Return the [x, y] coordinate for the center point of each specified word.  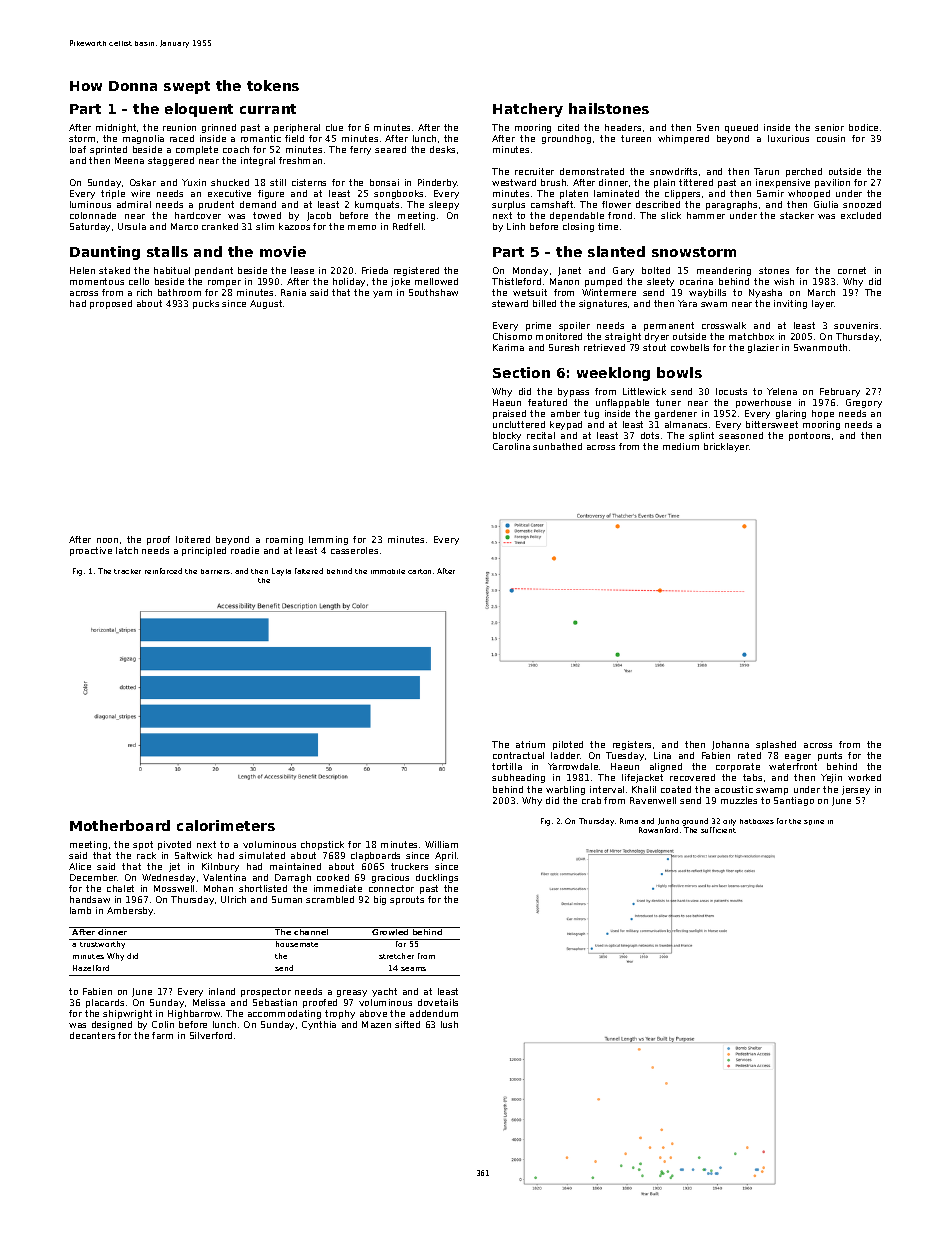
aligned [666, 767]
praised [509, 414]
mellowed [436, 281]
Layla [281, 572]
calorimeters [226, 825]
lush [449, 1024]
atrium [530, 744]
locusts [731, 391]
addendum [434, 1013]
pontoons [809, 436]
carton [419, 571]
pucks [206, 304]
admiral [134, 204]
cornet [852, 270]
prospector [266, 992]
